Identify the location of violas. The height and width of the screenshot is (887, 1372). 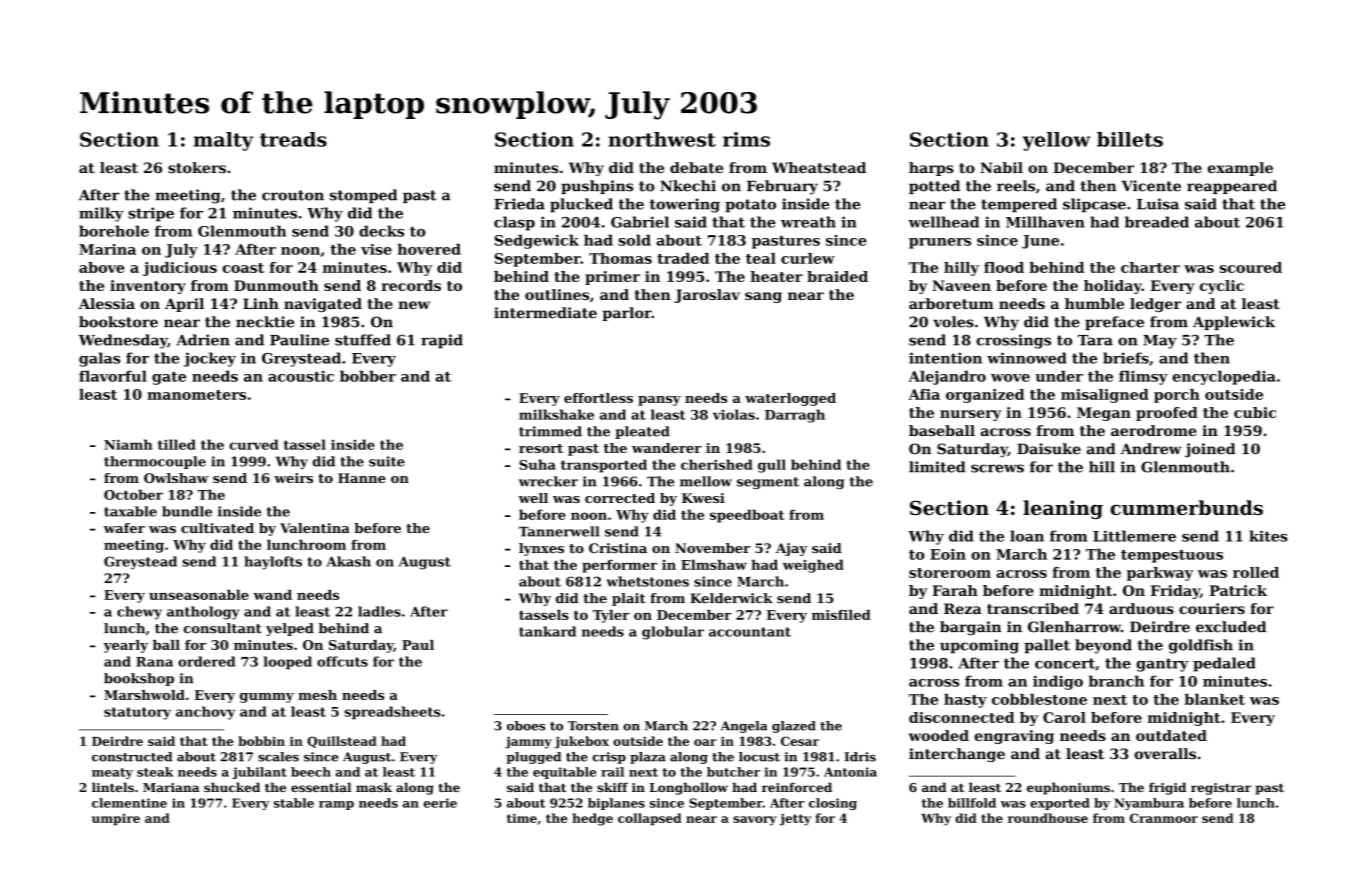
(734, 414).
